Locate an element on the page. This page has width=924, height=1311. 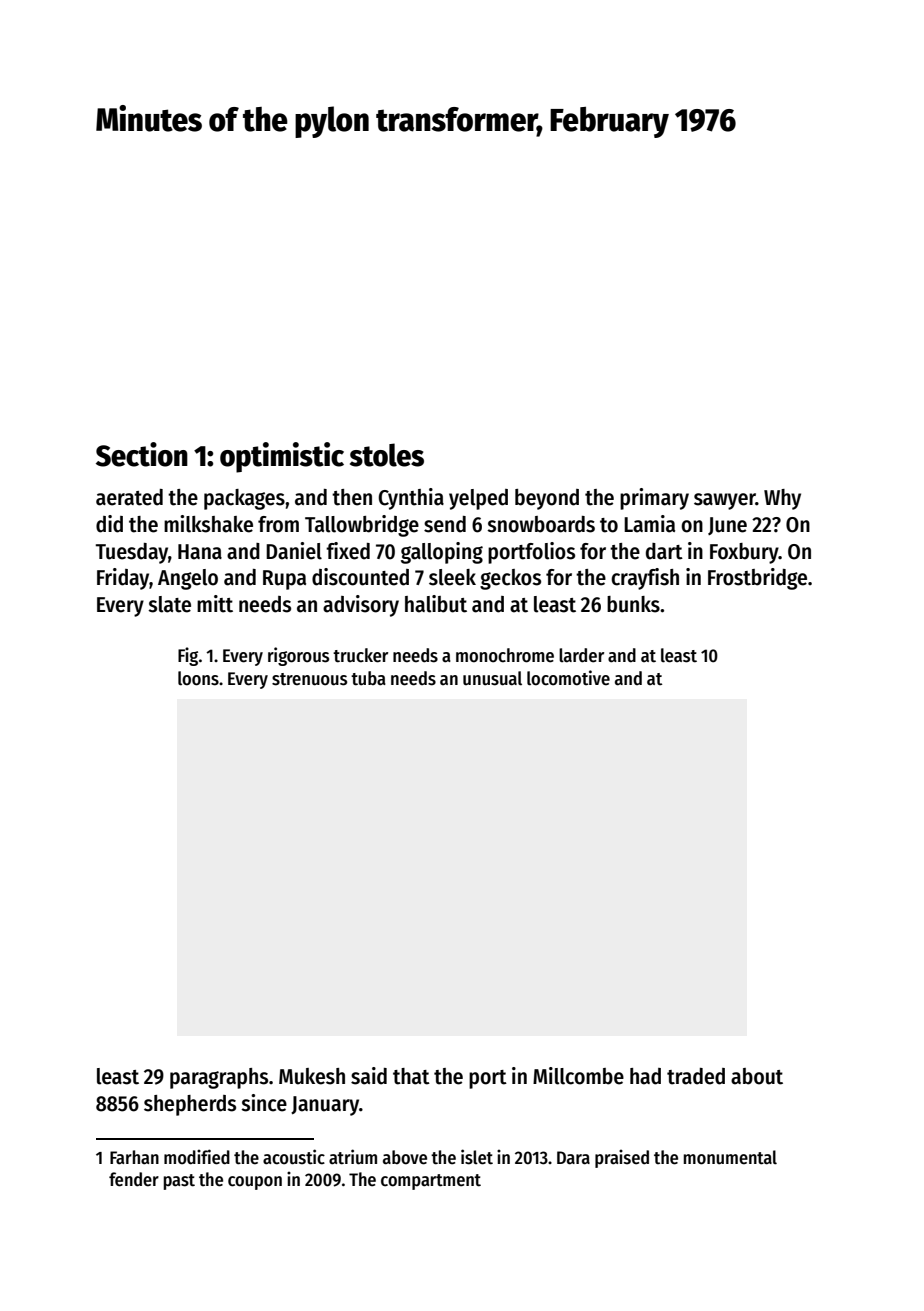
primary is located at coordinates (654, 499).
